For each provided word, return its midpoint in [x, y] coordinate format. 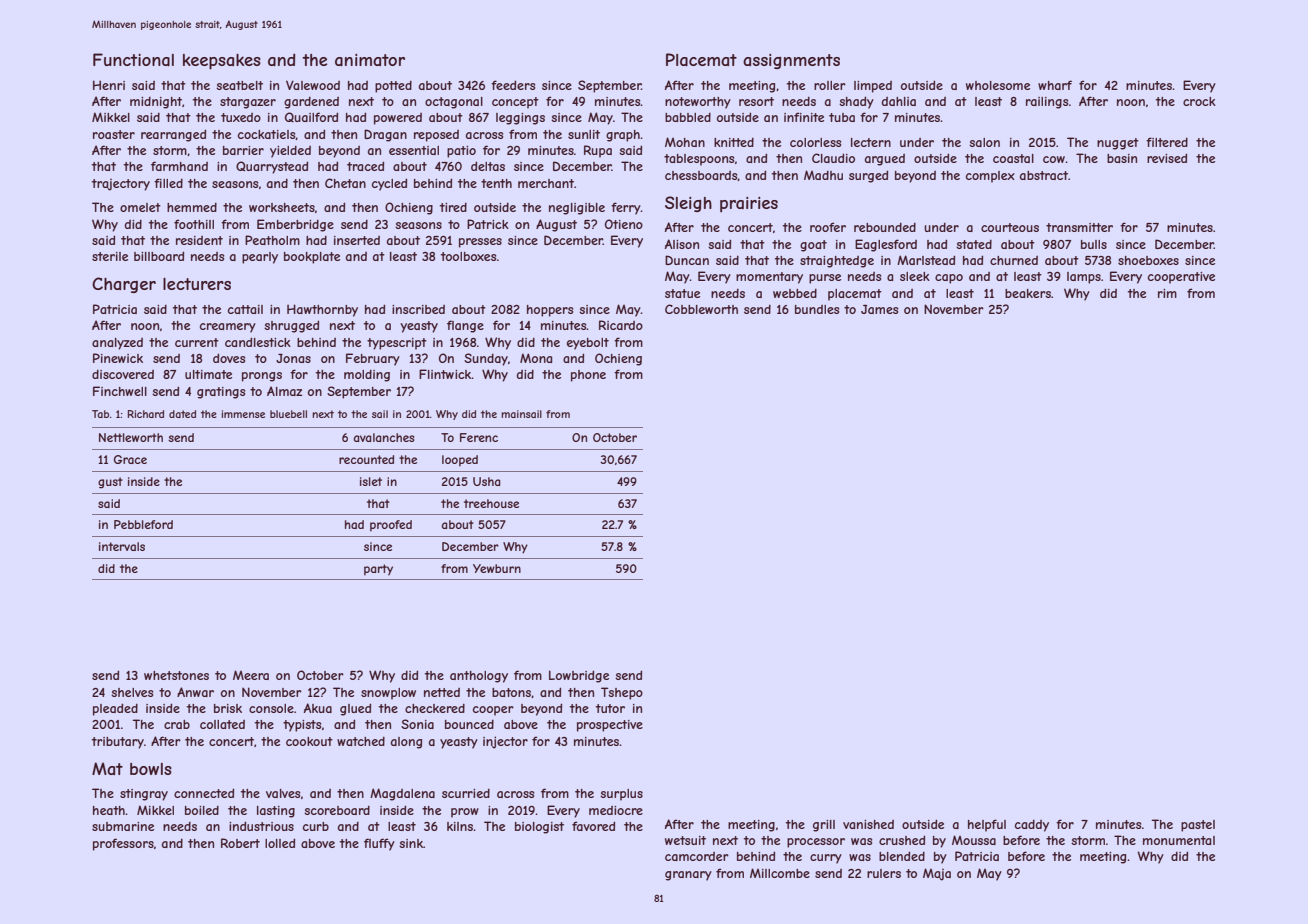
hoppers [550, 311]
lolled [280, 843]
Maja [937, 874]
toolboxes [468, 256]
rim [1167, 293]
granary [688, 876]
